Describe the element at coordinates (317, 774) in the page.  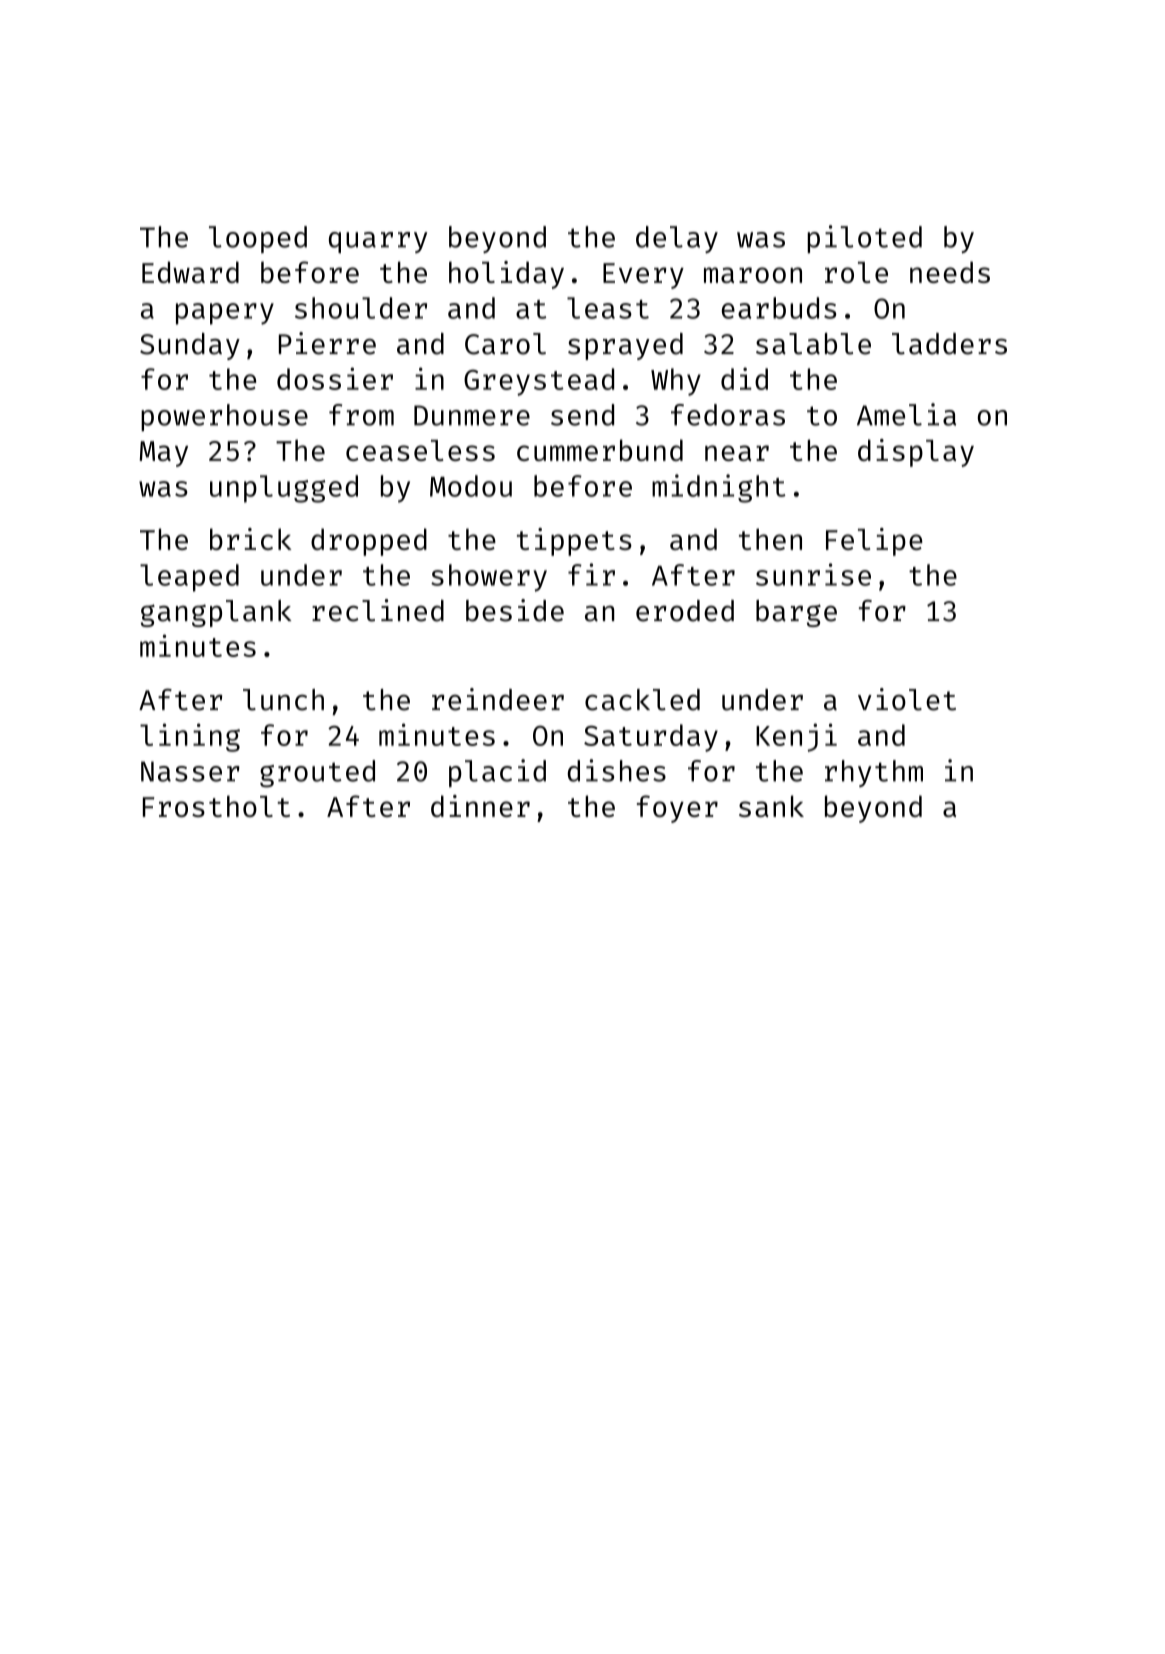
I see `grouted` at that location.
